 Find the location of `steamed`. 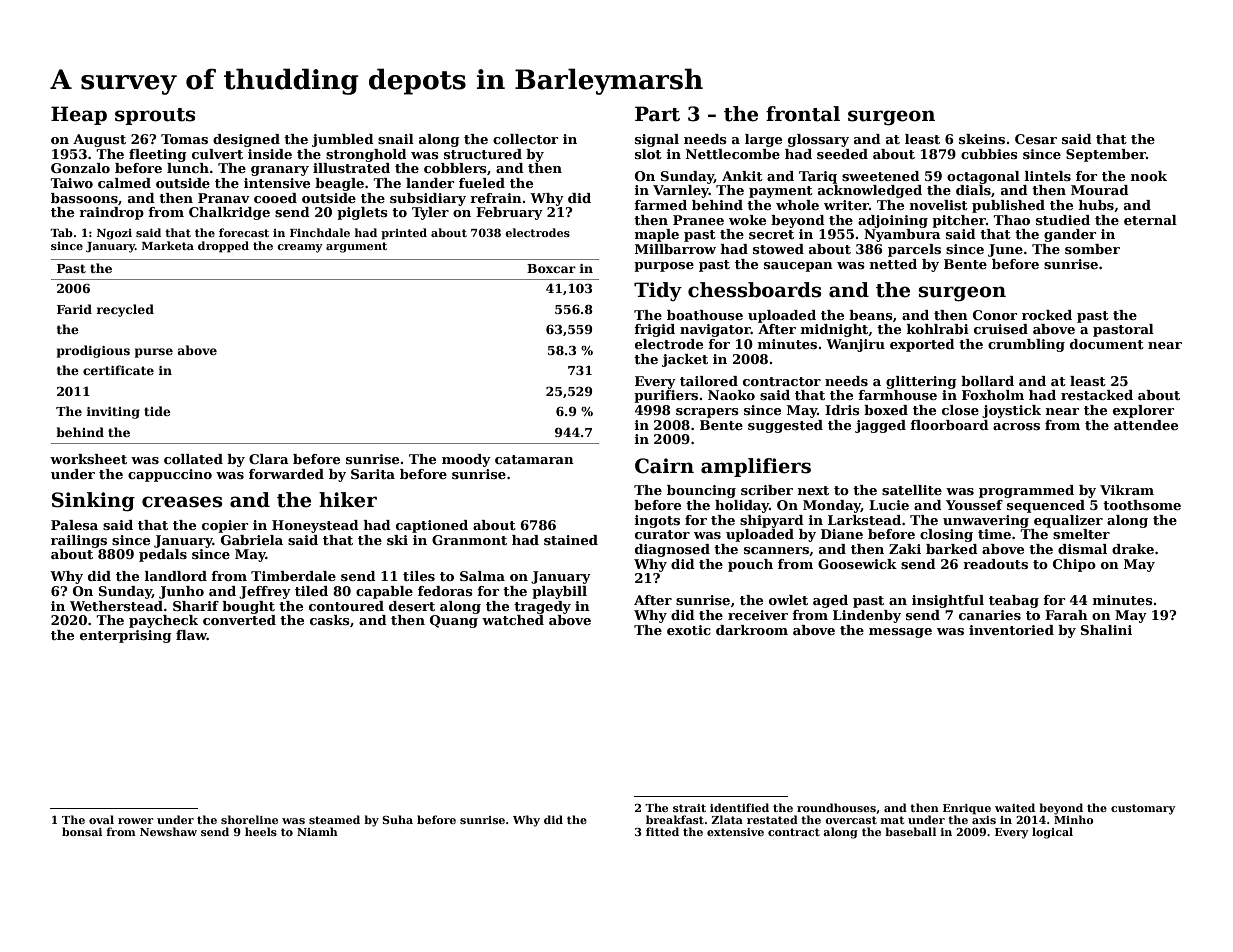

steamed is located at coordinates (334, 819).
